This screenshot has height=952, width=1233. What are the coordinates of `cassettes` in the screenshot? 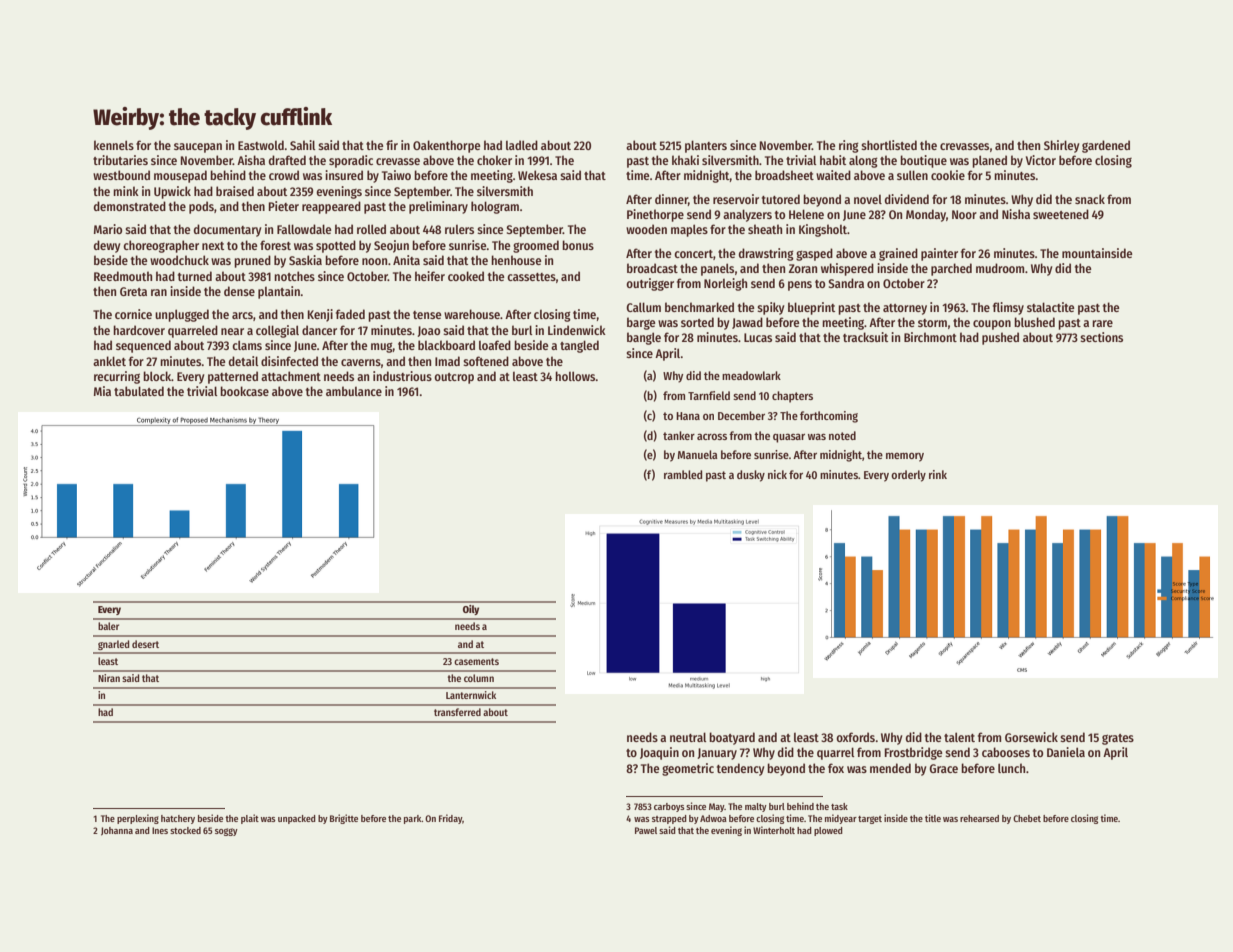 It's located at (531, 277).
